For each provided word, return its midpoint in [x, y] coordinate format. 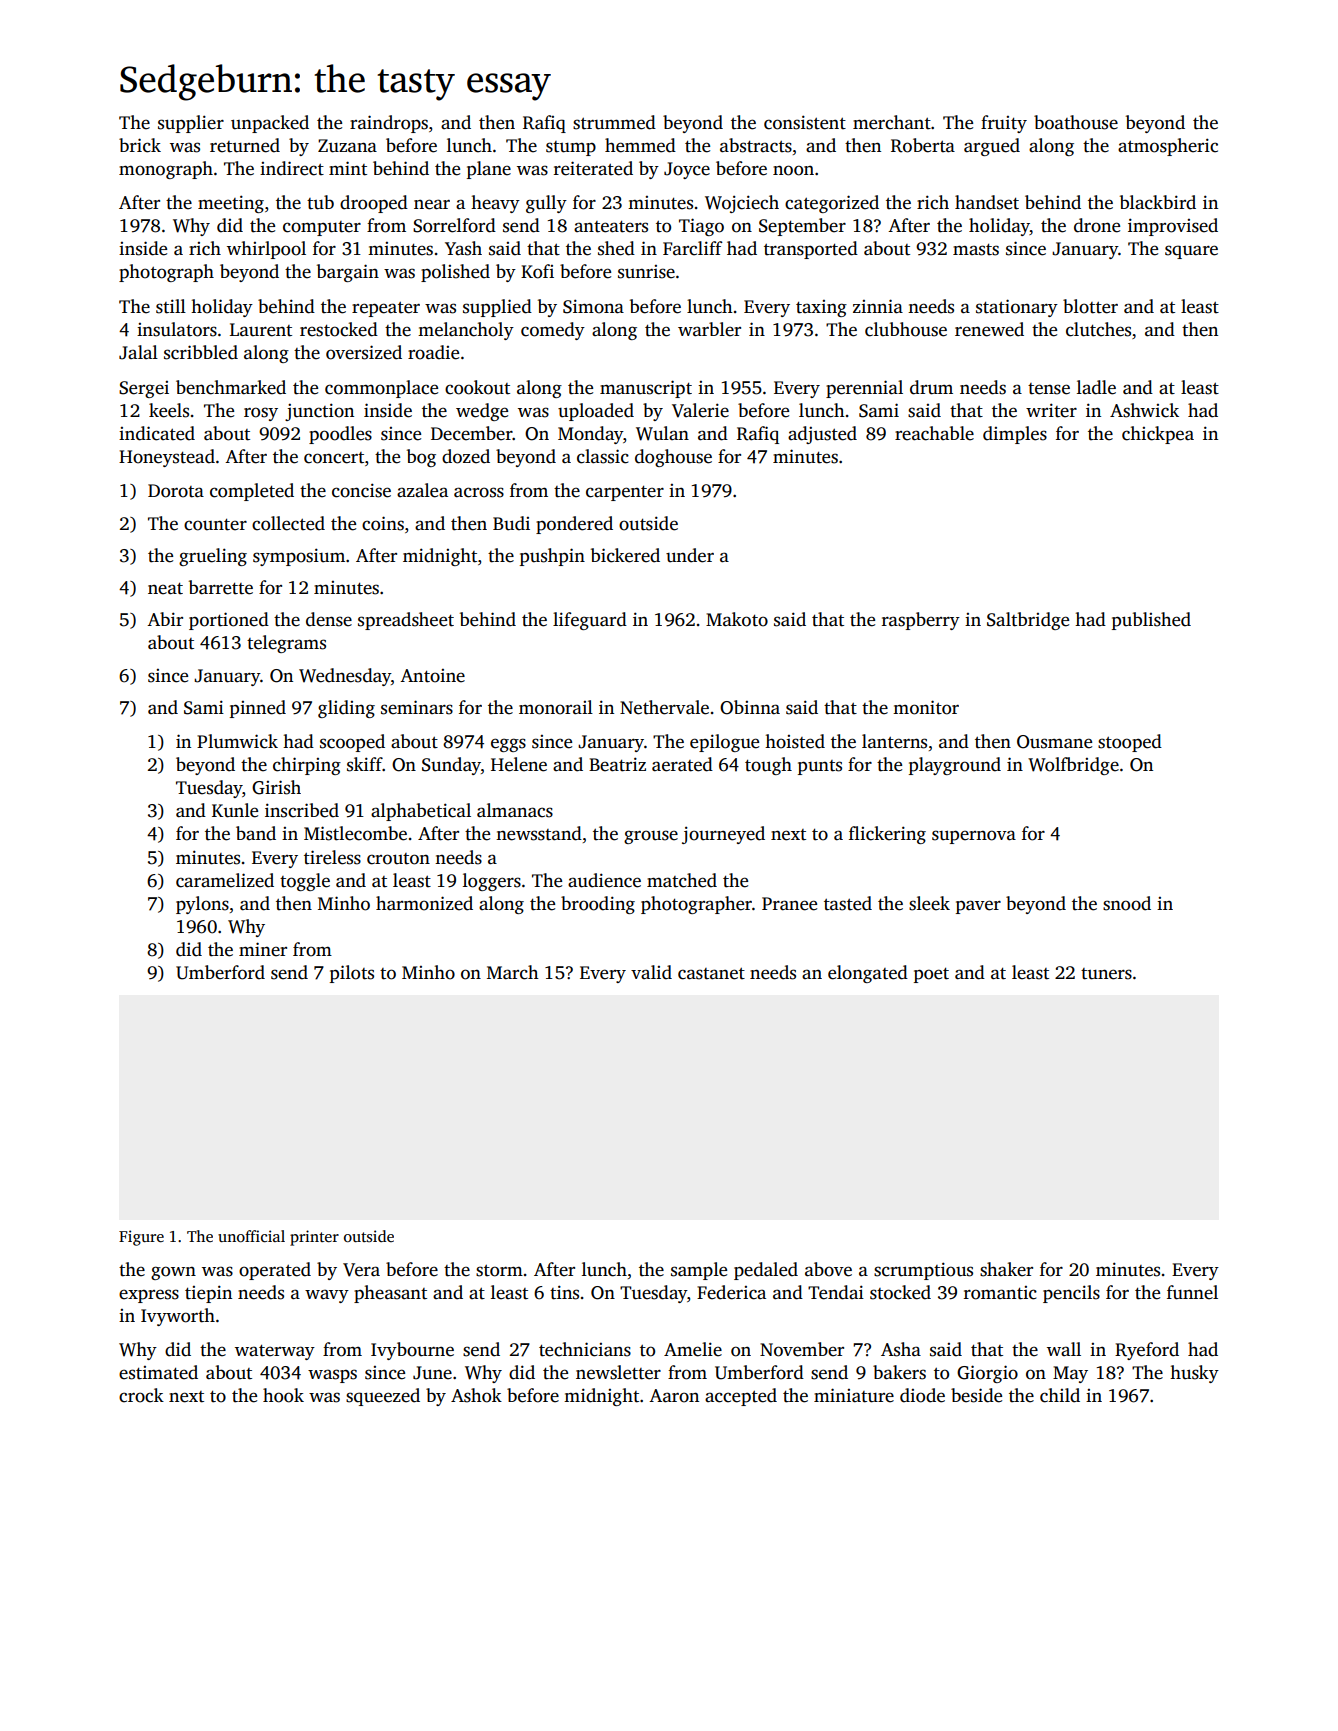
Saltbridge [1028, 621]
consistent [805, 122]
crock [141, 1395]
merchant [892, 122]
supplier [191, 124]
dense [329, 619]
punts [820, 767]
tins [564, 1292]
